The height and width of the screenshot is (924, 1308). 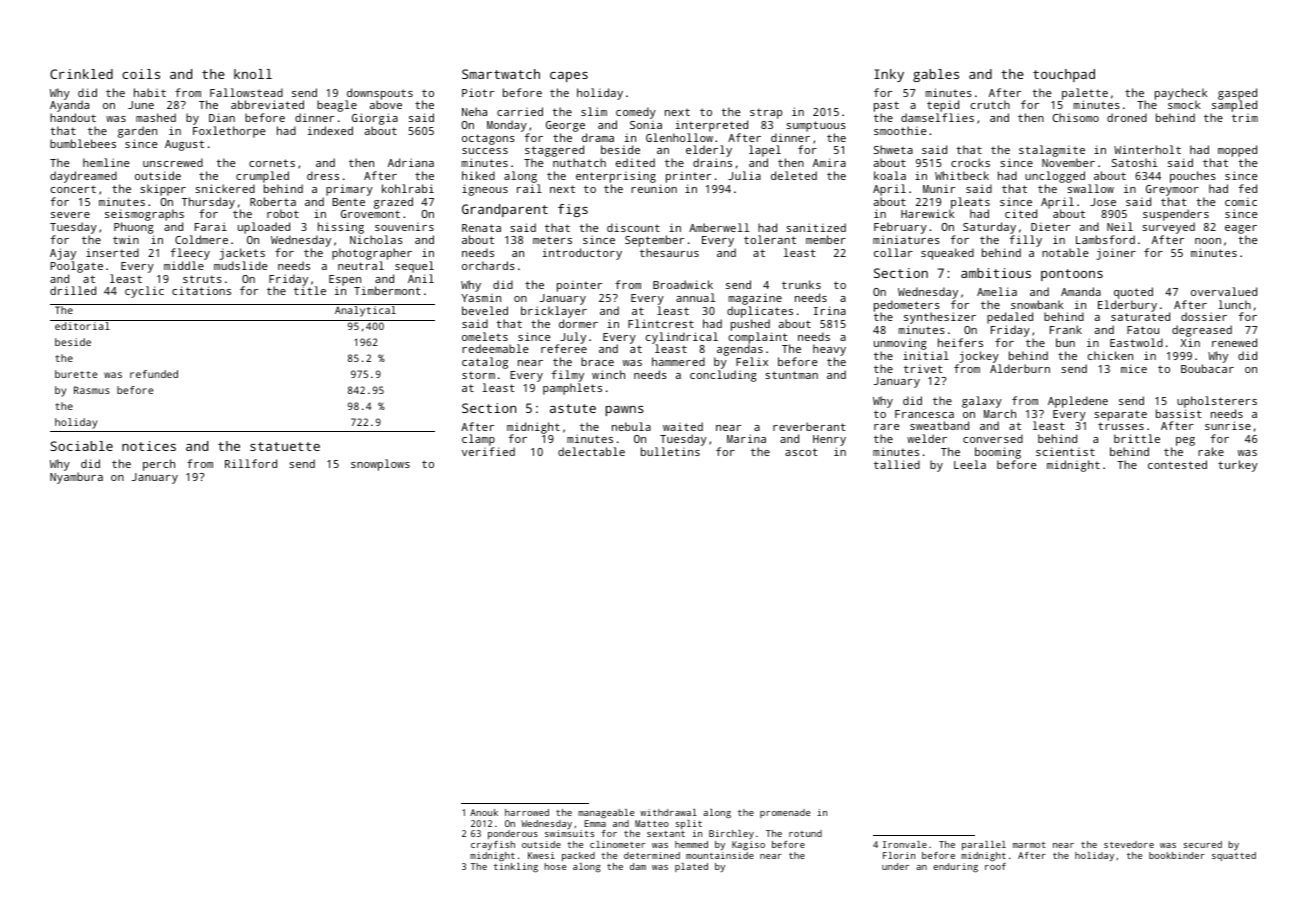 What do you see at coordinates (897, 464) in the screenshot?
I see `tallied` at bounding box center [897, 464].
